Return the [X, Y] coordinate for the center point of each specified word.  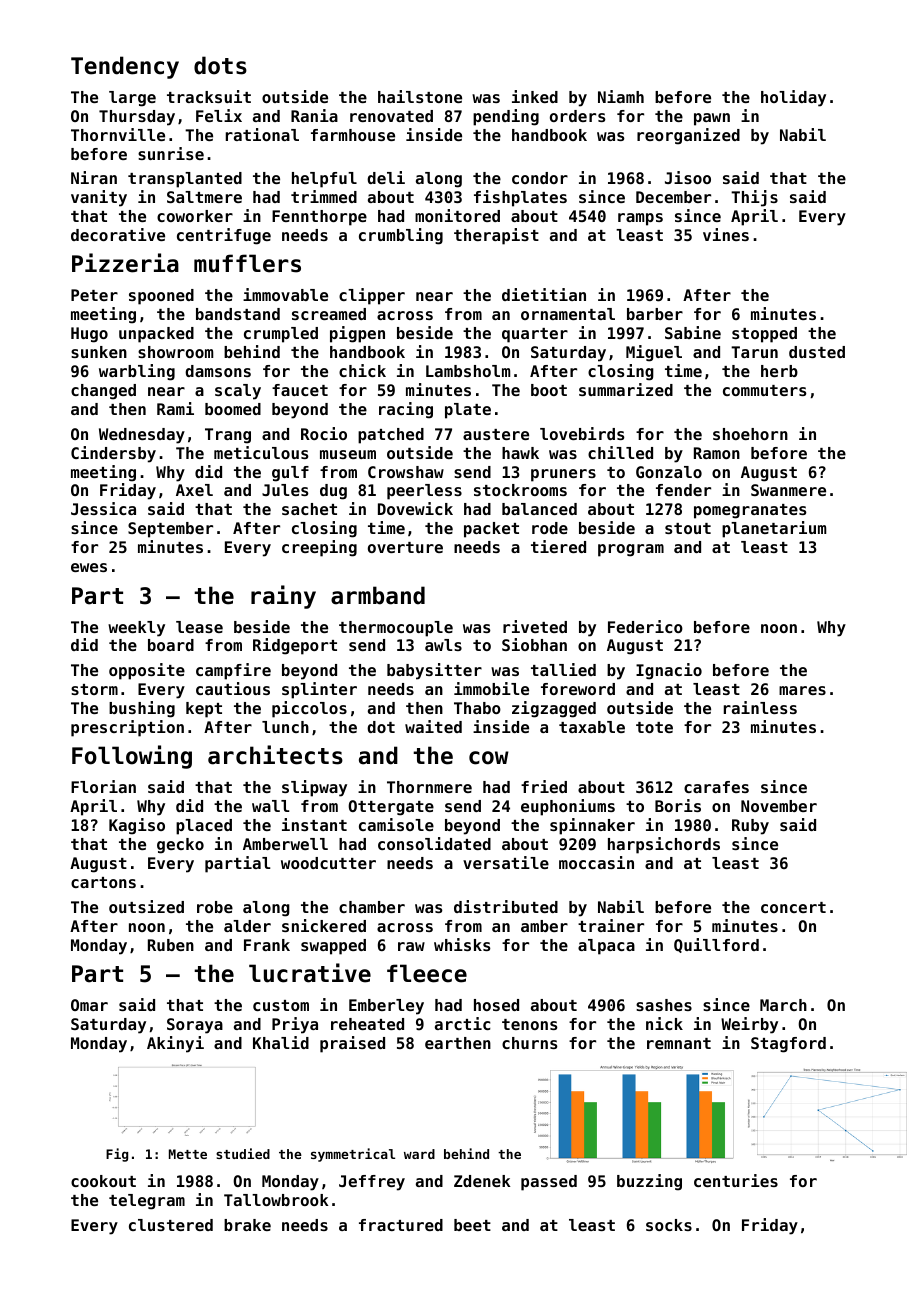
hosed [496, 1005]
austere [496, 434]
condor [540, 178]
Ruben [171, 945]
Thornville [118, 134]
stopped [764, 335]
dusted [817, 352]
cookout [103, 1181]
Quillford [716, 945]
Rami [175, 408]
